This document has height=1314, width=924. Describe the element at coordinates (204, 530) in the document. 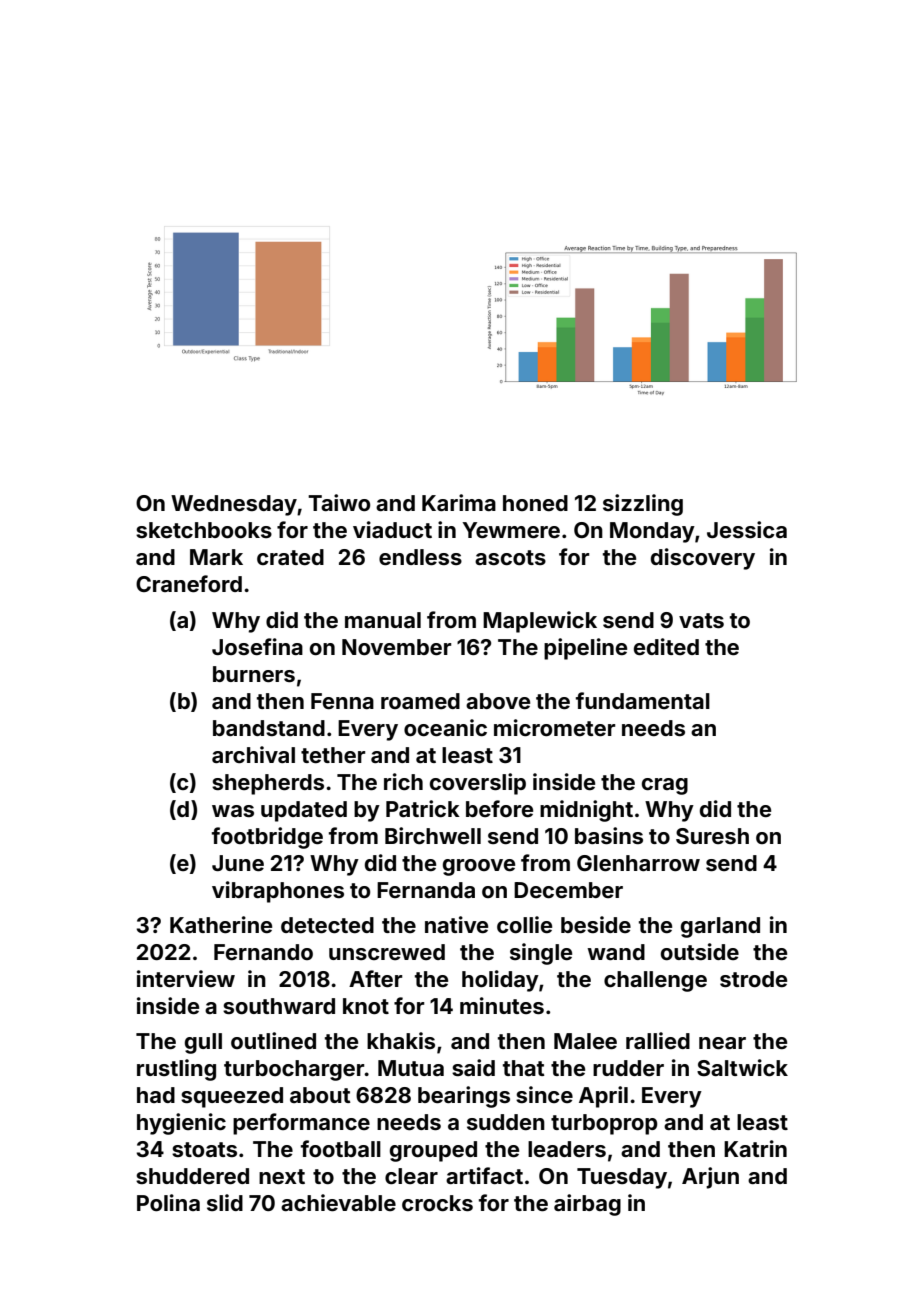

I see `sketchbooks` at that location.
